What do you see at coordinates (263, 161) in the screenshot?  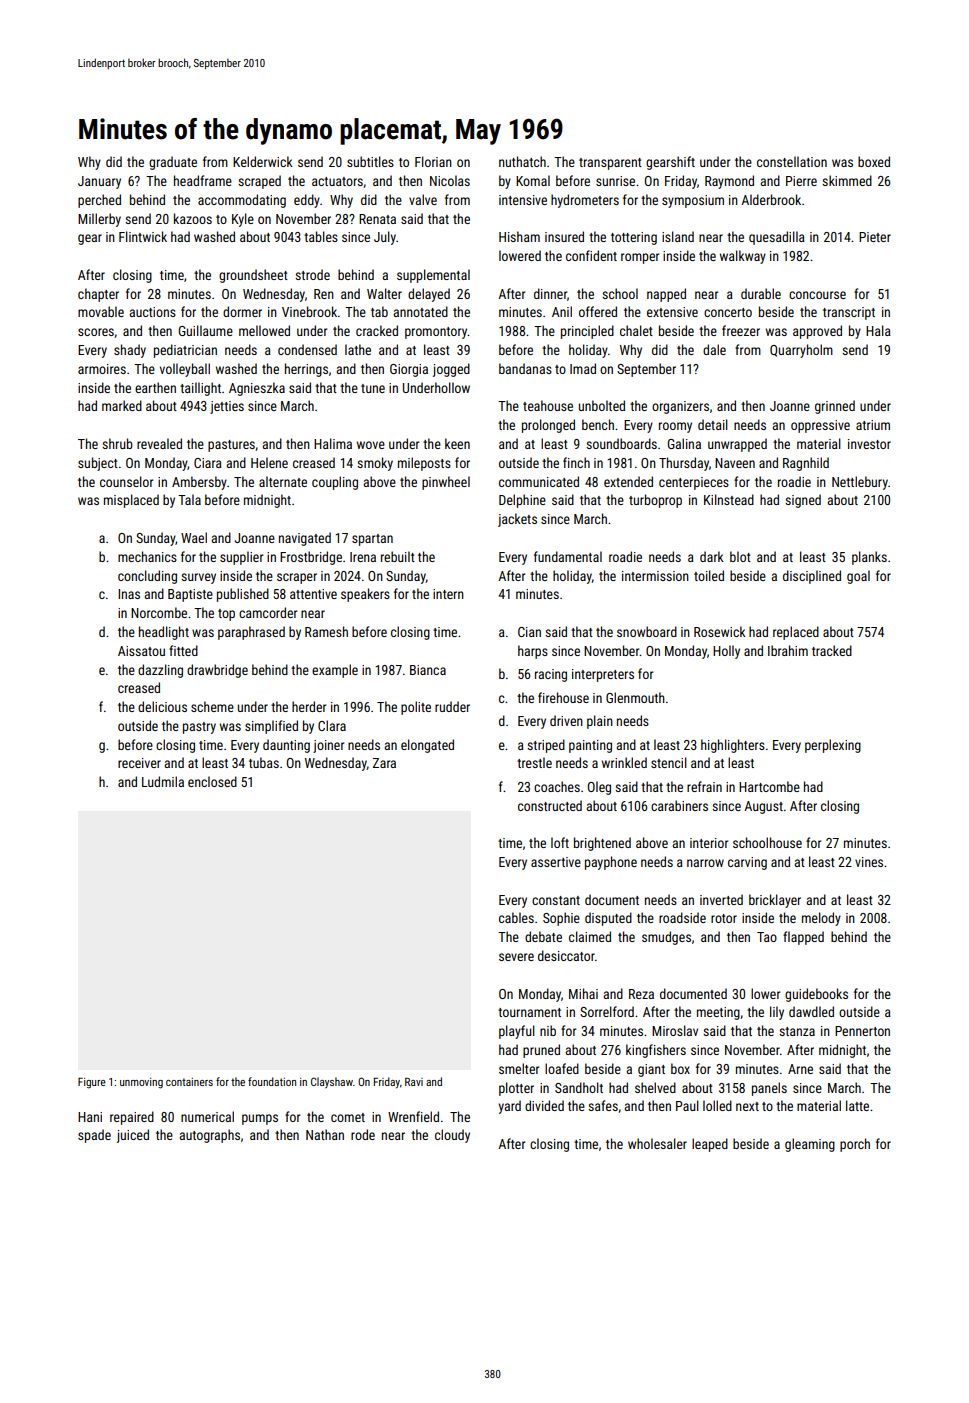 I see `Kelderwick` at bounding box center [263, 161].
